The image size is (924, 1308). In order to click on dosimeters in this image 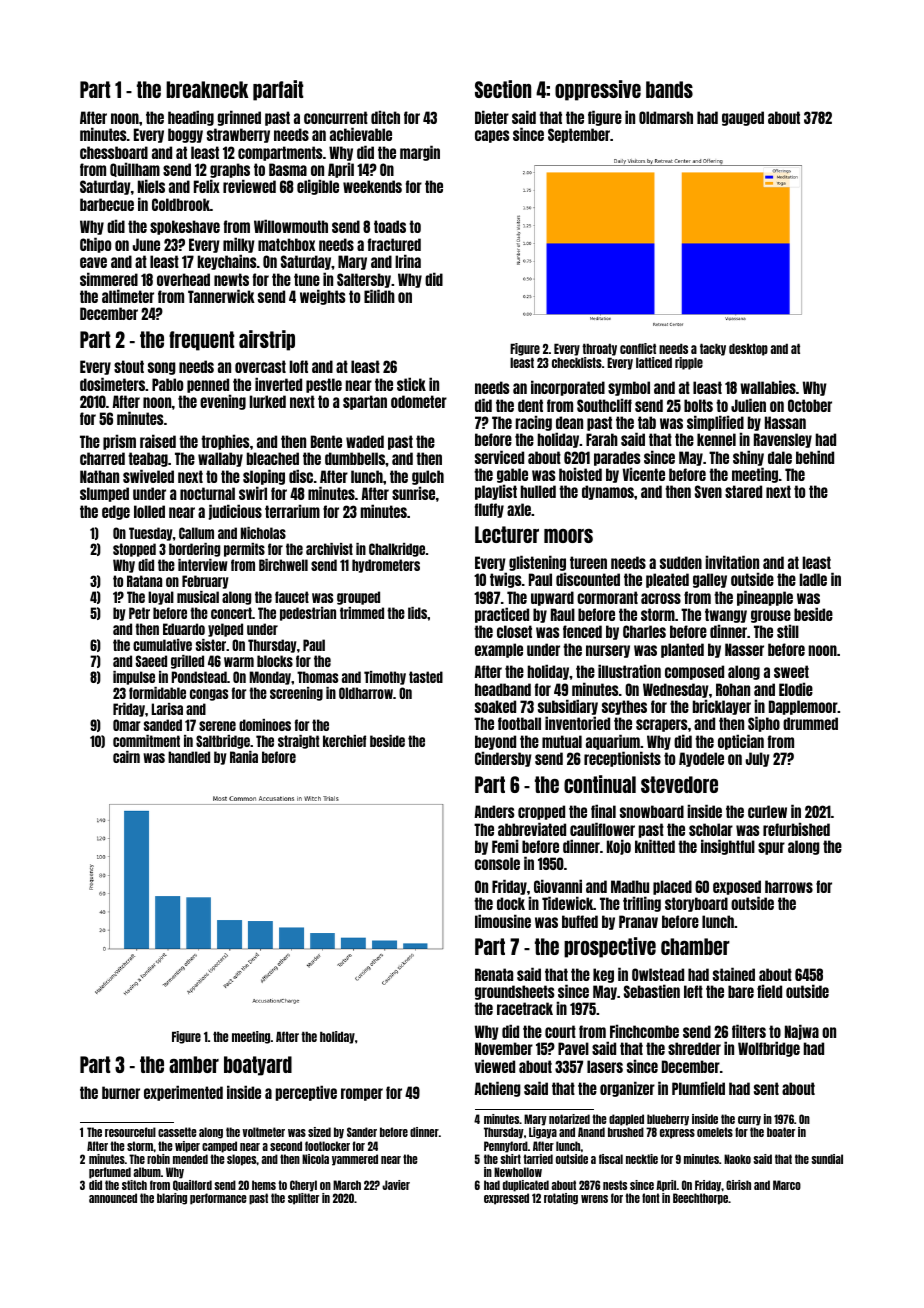, I will do `click(113, 384)`.
